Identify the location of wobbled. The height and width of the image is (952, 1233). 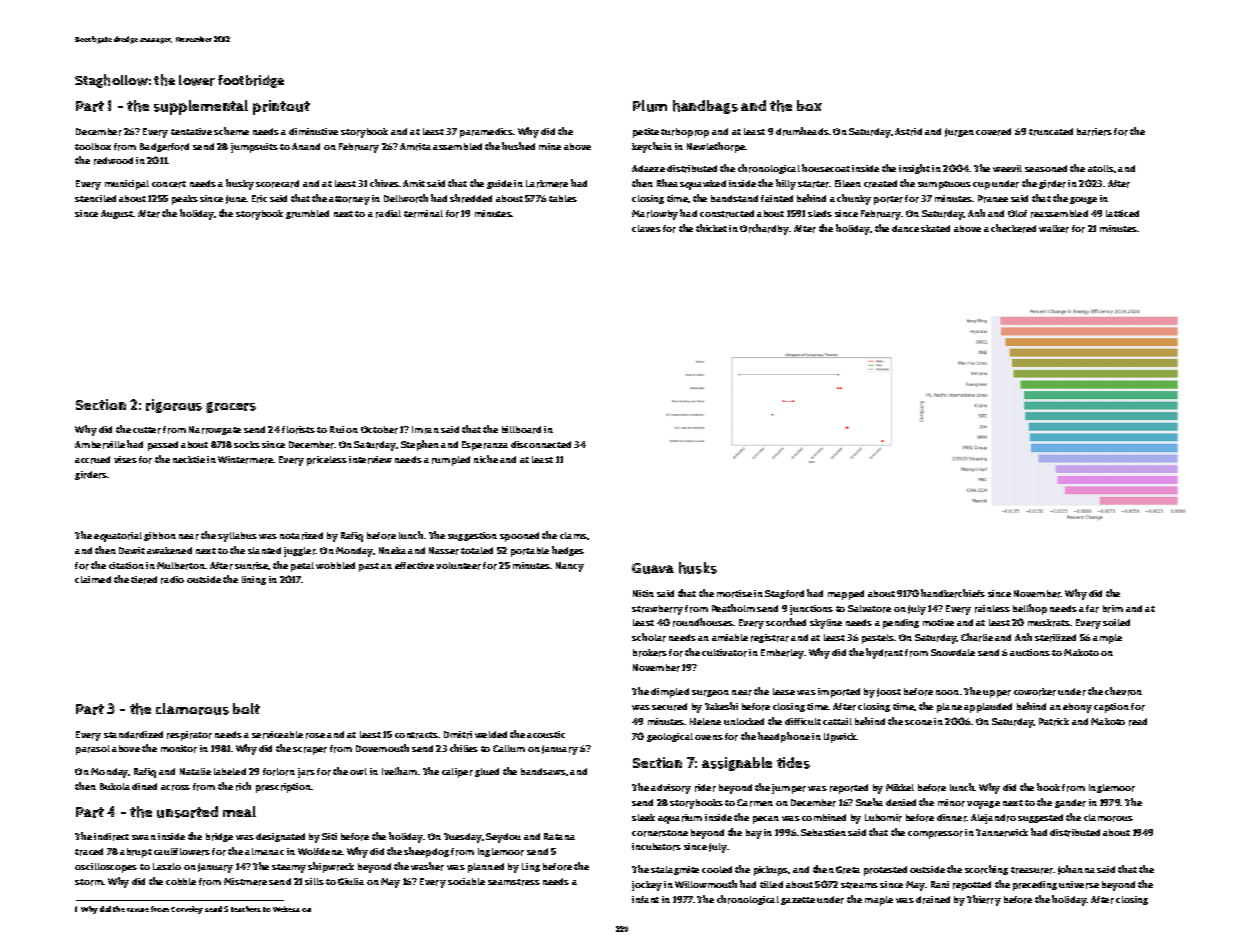
(335, 565).
